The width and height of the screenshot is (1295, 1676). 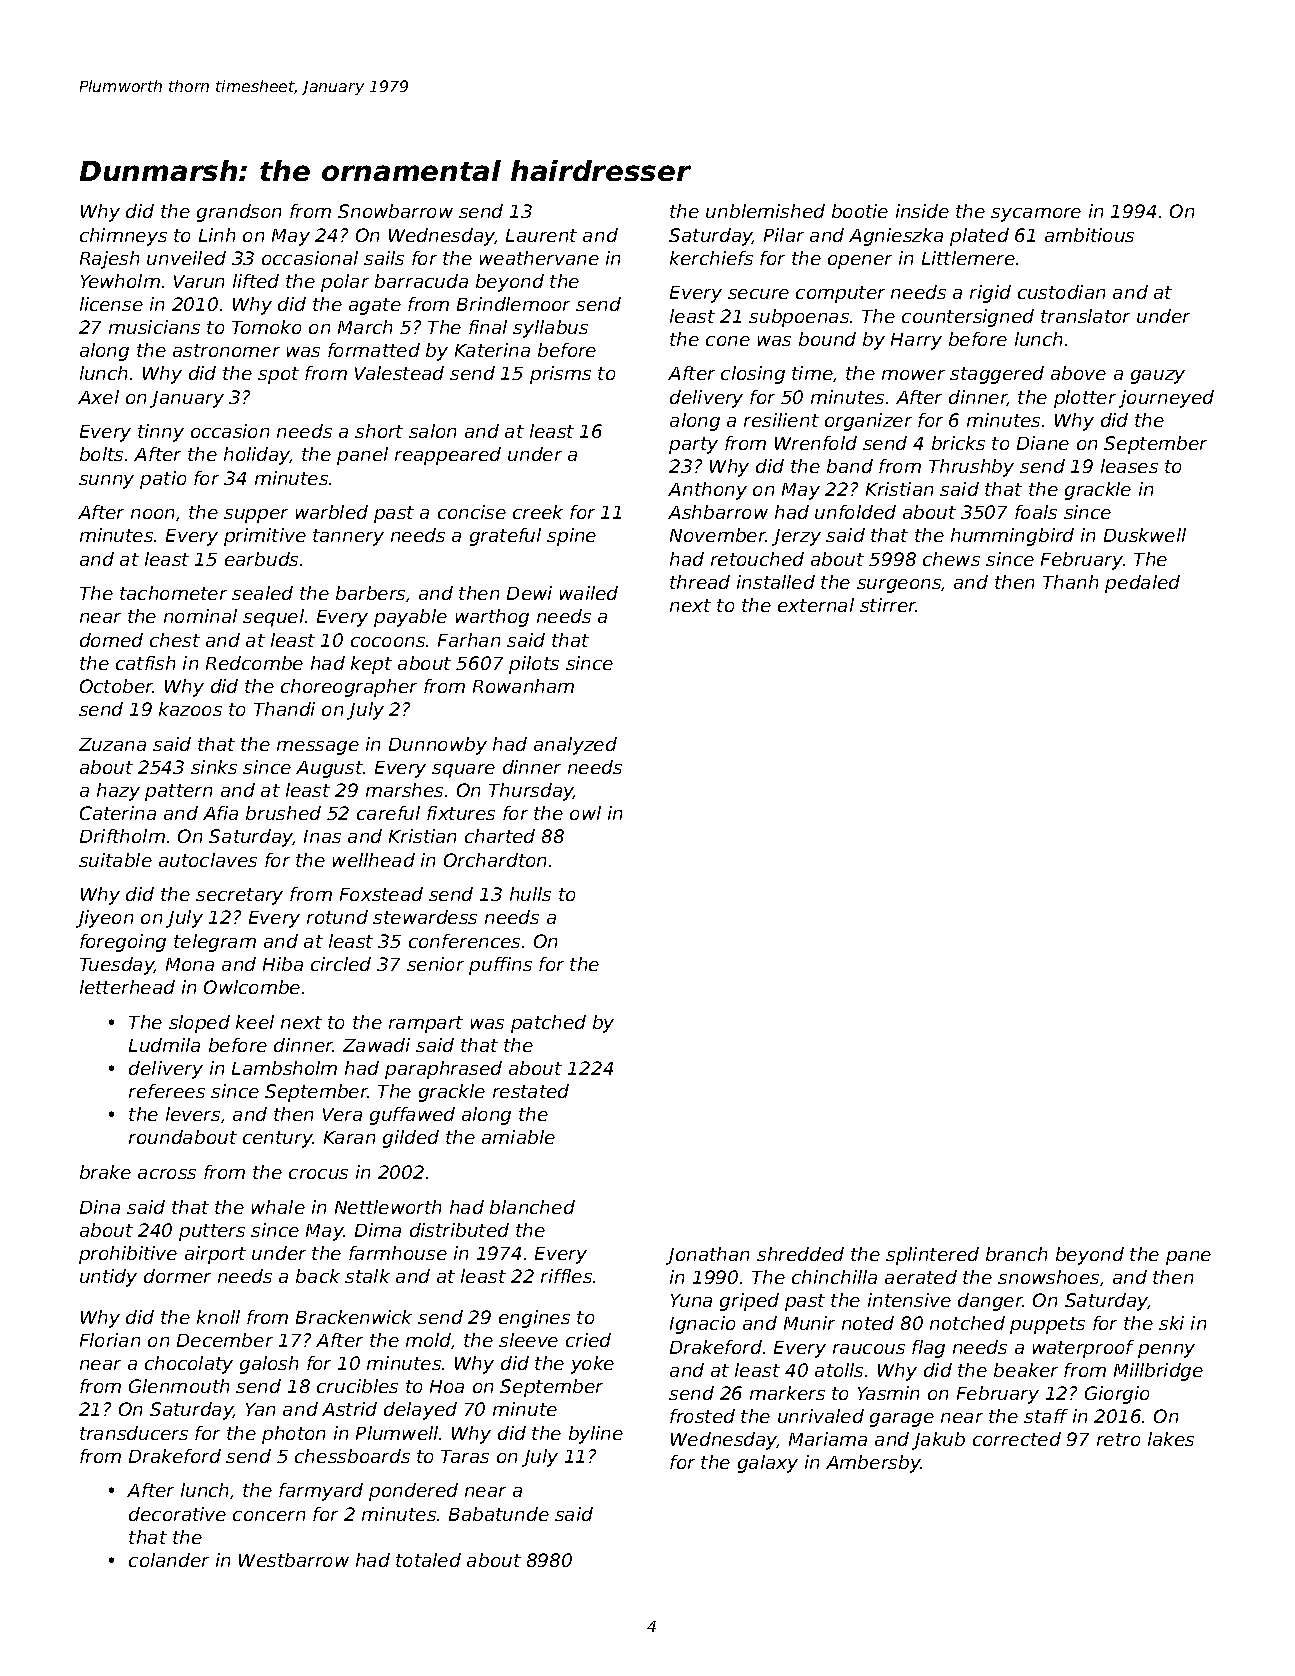 What do you see at coordinates (256, 281) in the screenshot?
I see `lifted` at bounding box center [256, 281].
